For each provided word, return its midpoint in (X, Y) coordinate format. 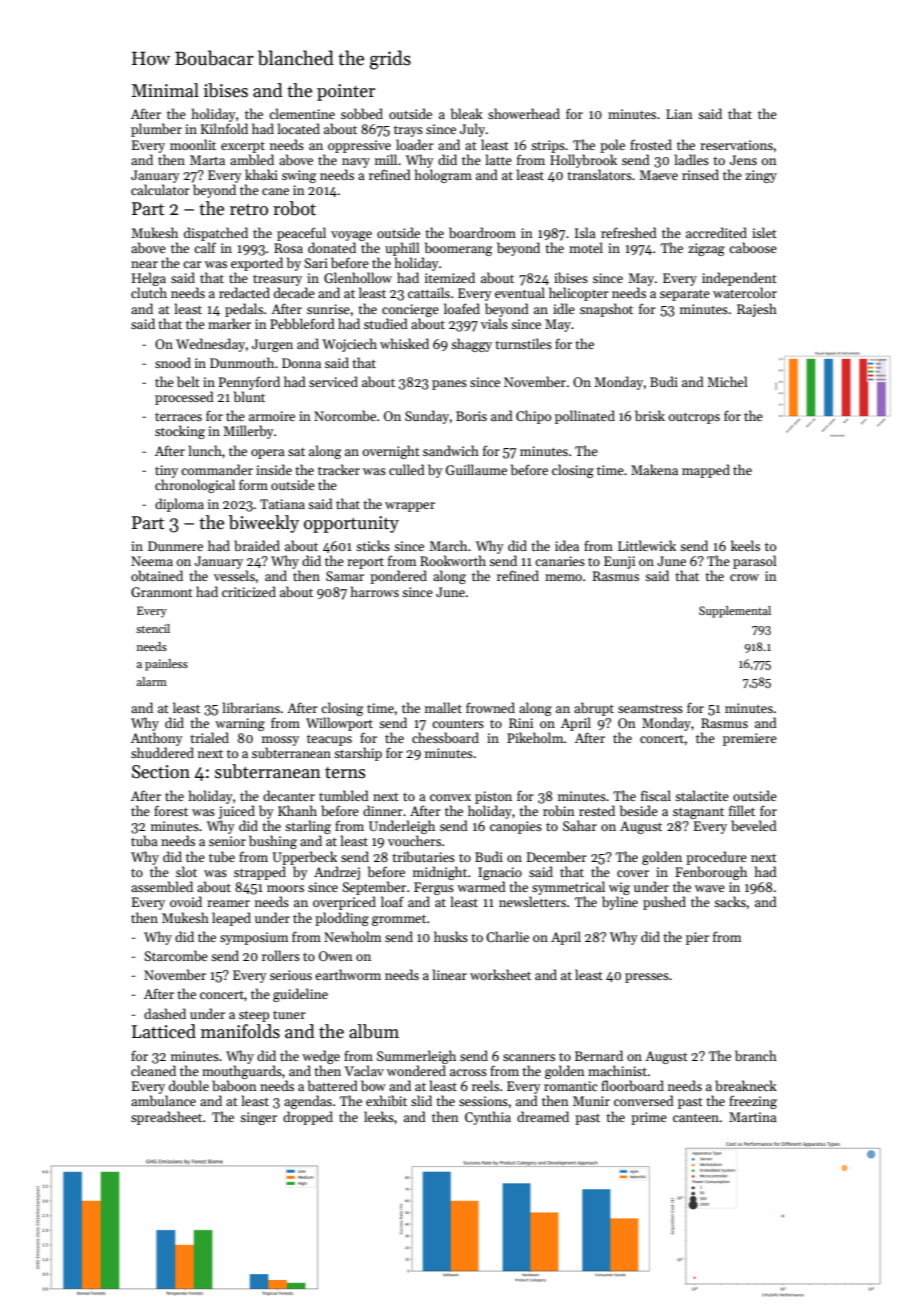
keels (745, 545)
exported (257, 264)
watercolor (745, 292)
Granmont (162, 592)
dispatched (216, 234)
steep (254, 1016)
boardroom (482, 232)
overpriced (344, 903)
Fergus (434, 888)
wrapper (410, 507)
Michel (727, 381)
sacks (730, 901)
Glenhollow (358, 277)
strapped (260, 873)
